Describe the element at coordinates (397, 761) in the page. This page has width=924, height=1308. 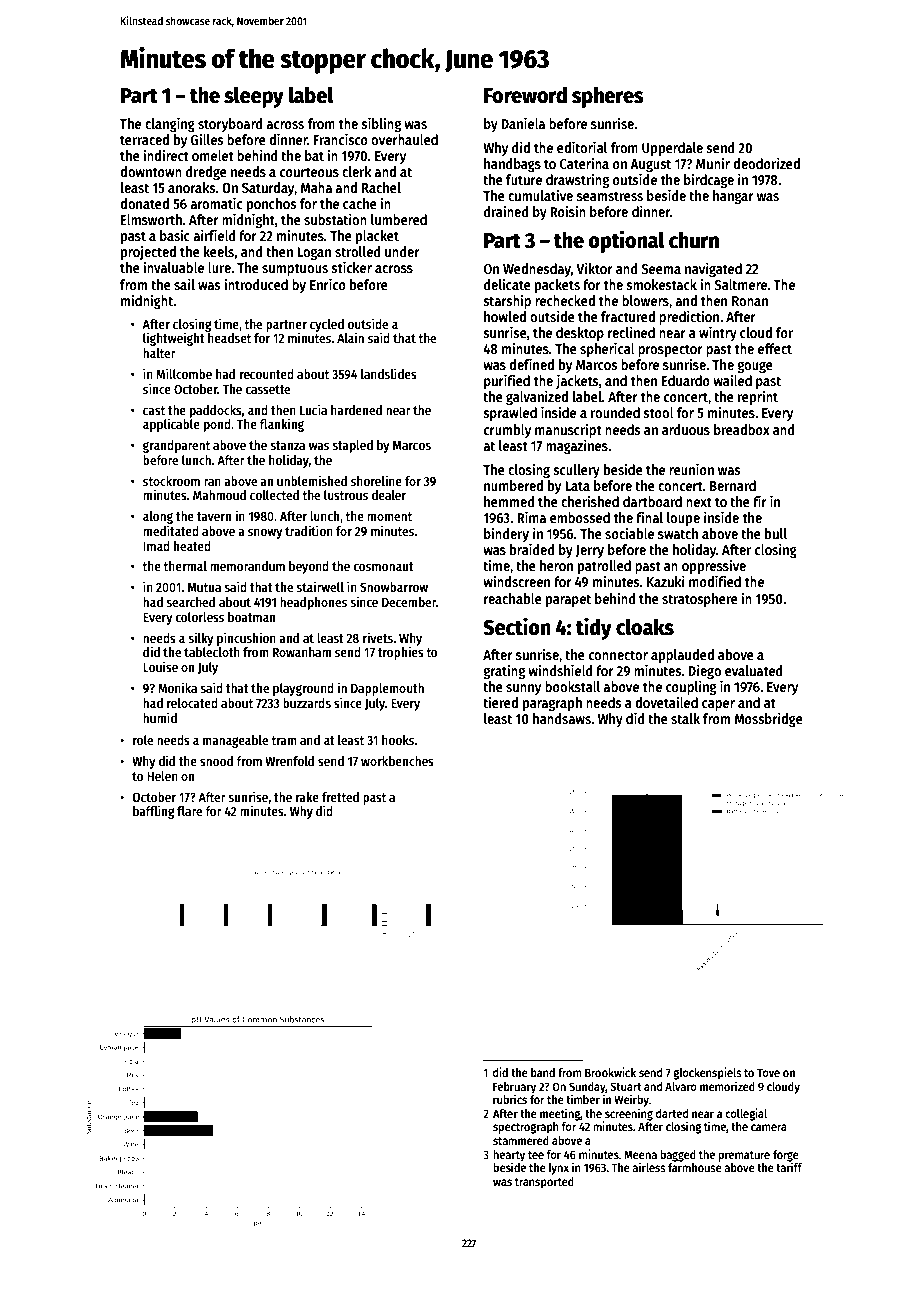
I see `workbenches` at that location.
